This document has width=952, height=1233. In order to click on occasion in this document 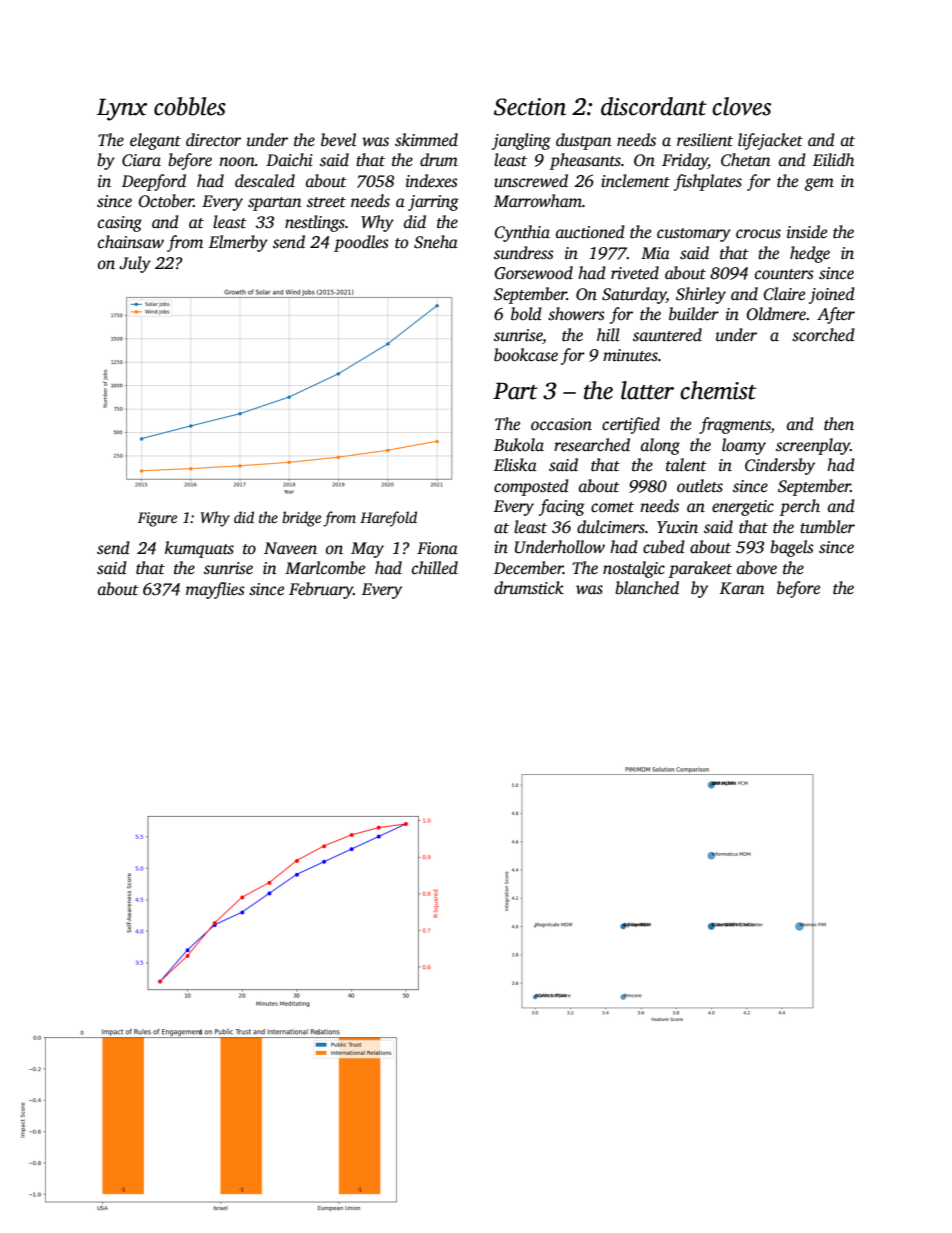, I will do `click(561, 424)`.
